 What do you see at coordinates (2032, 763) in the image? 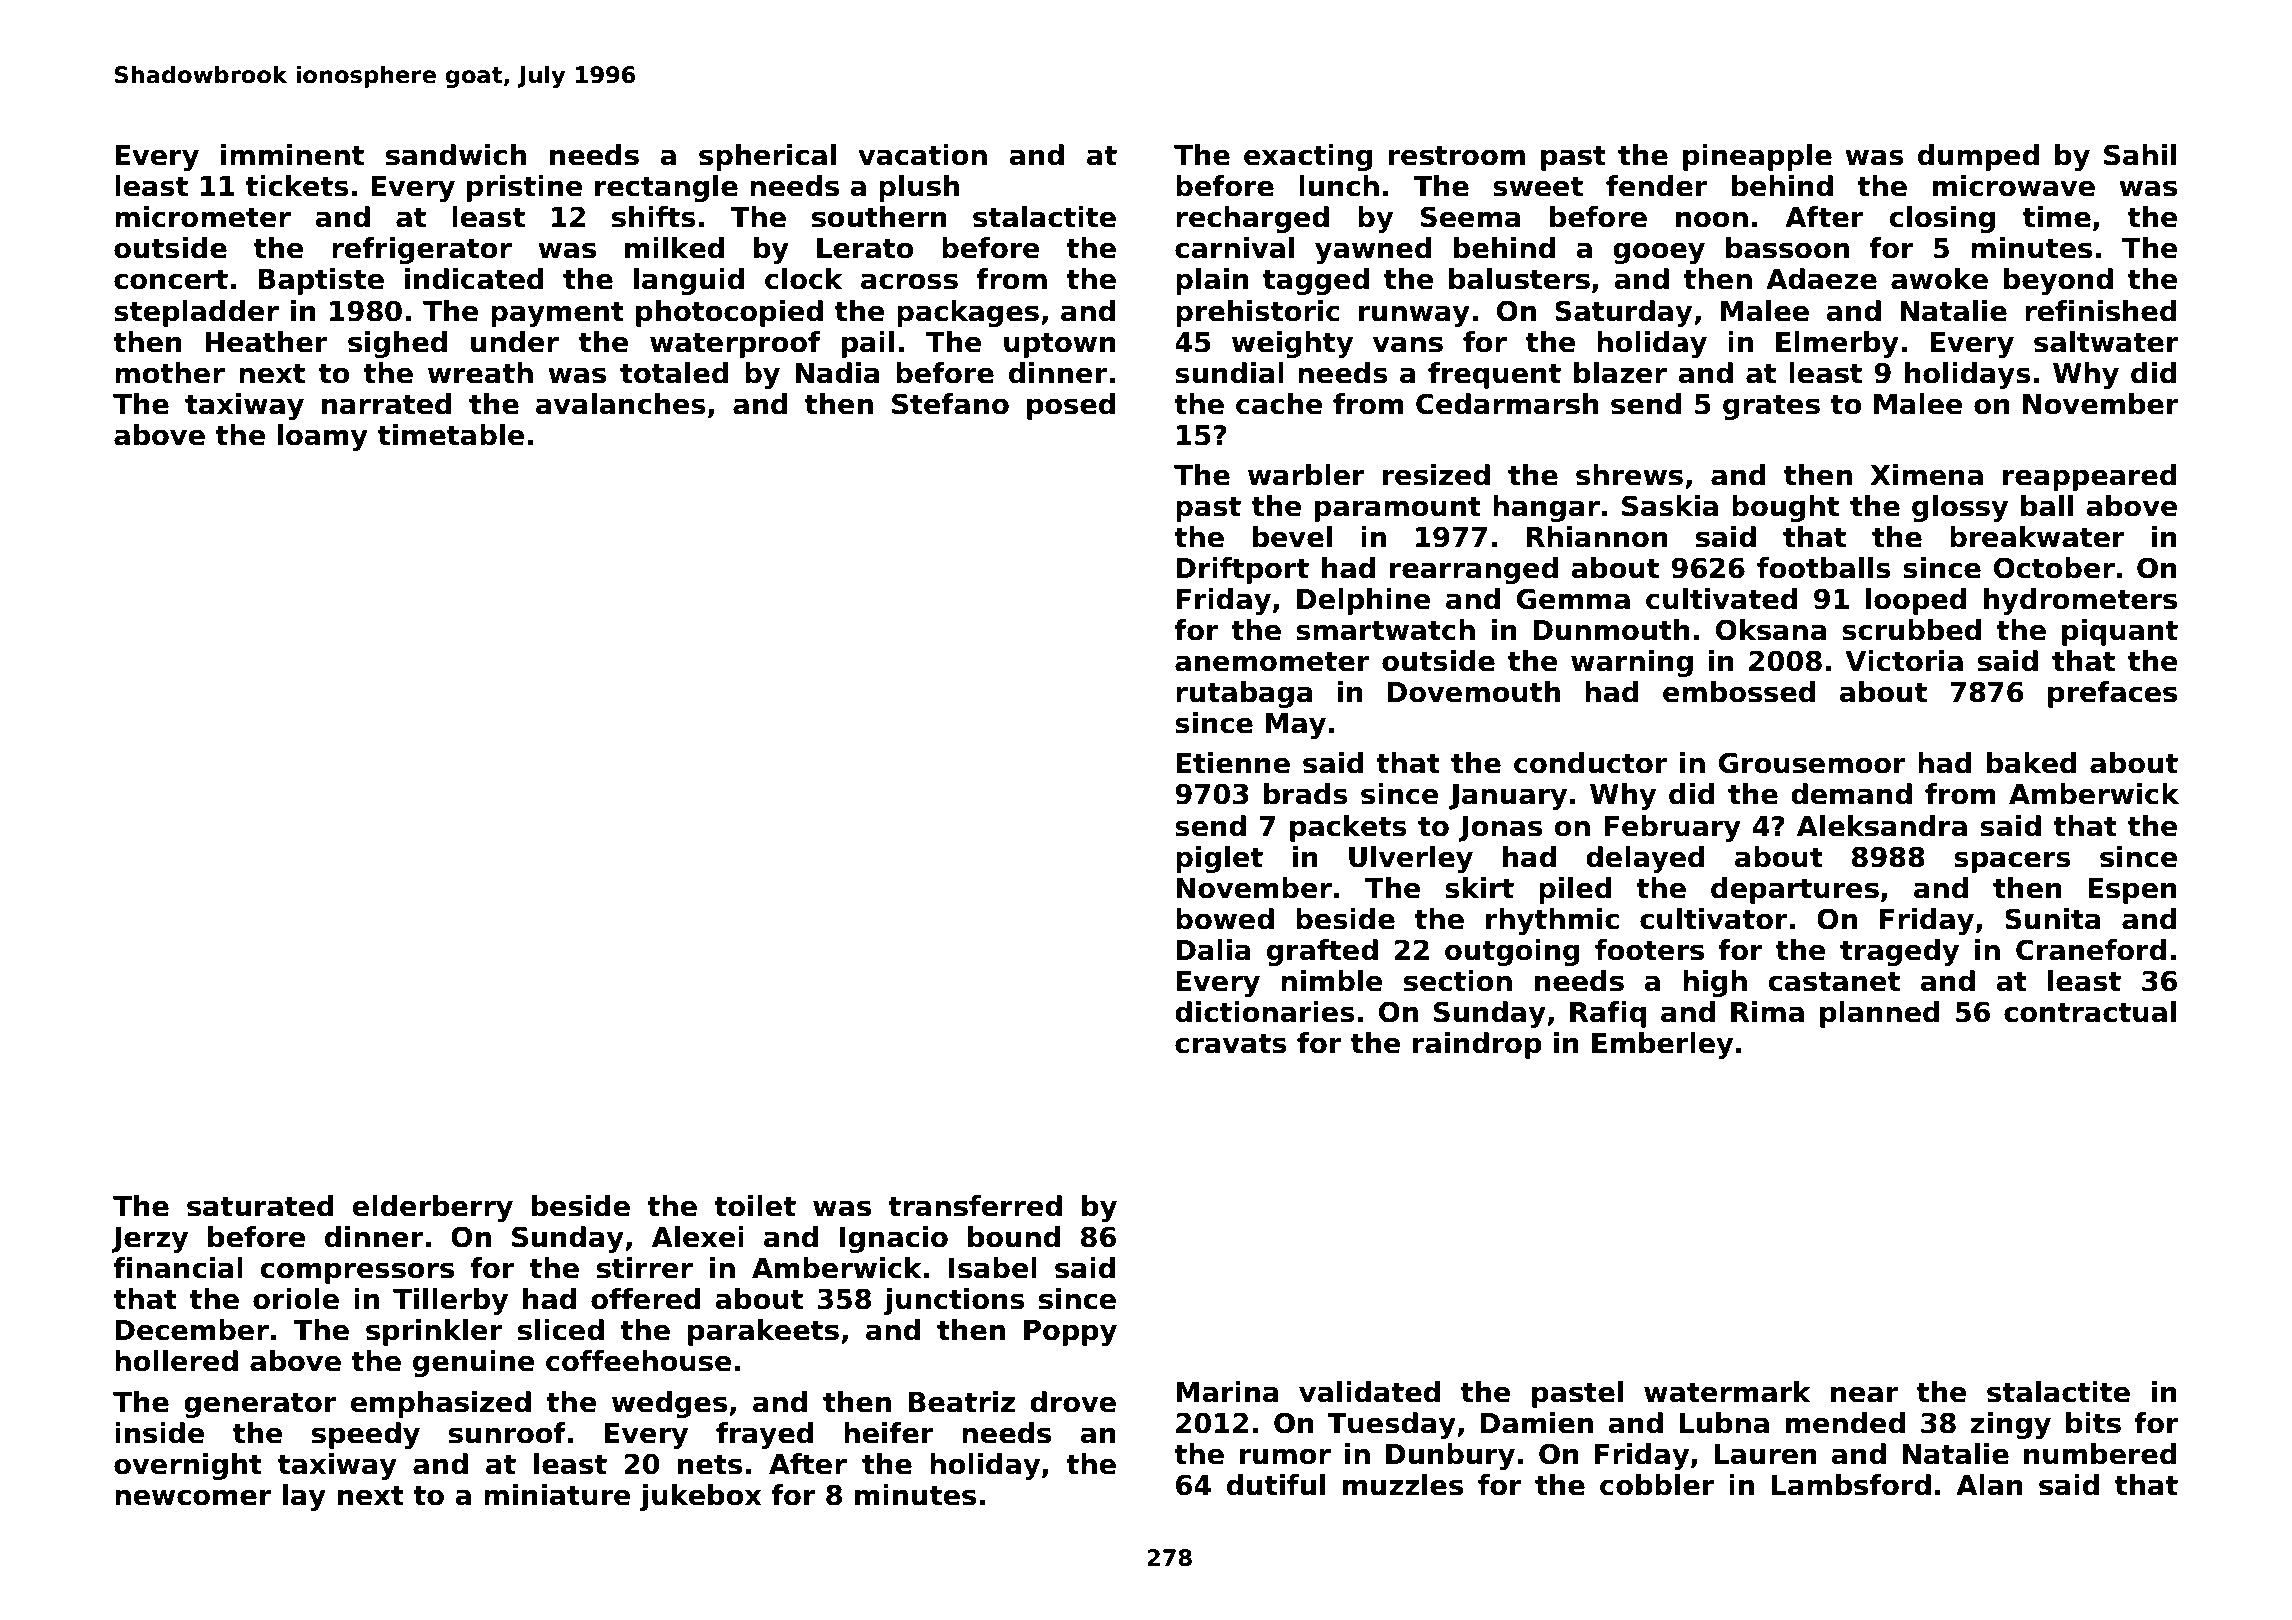
I see `baked` at bounding box center [2032, 763].
